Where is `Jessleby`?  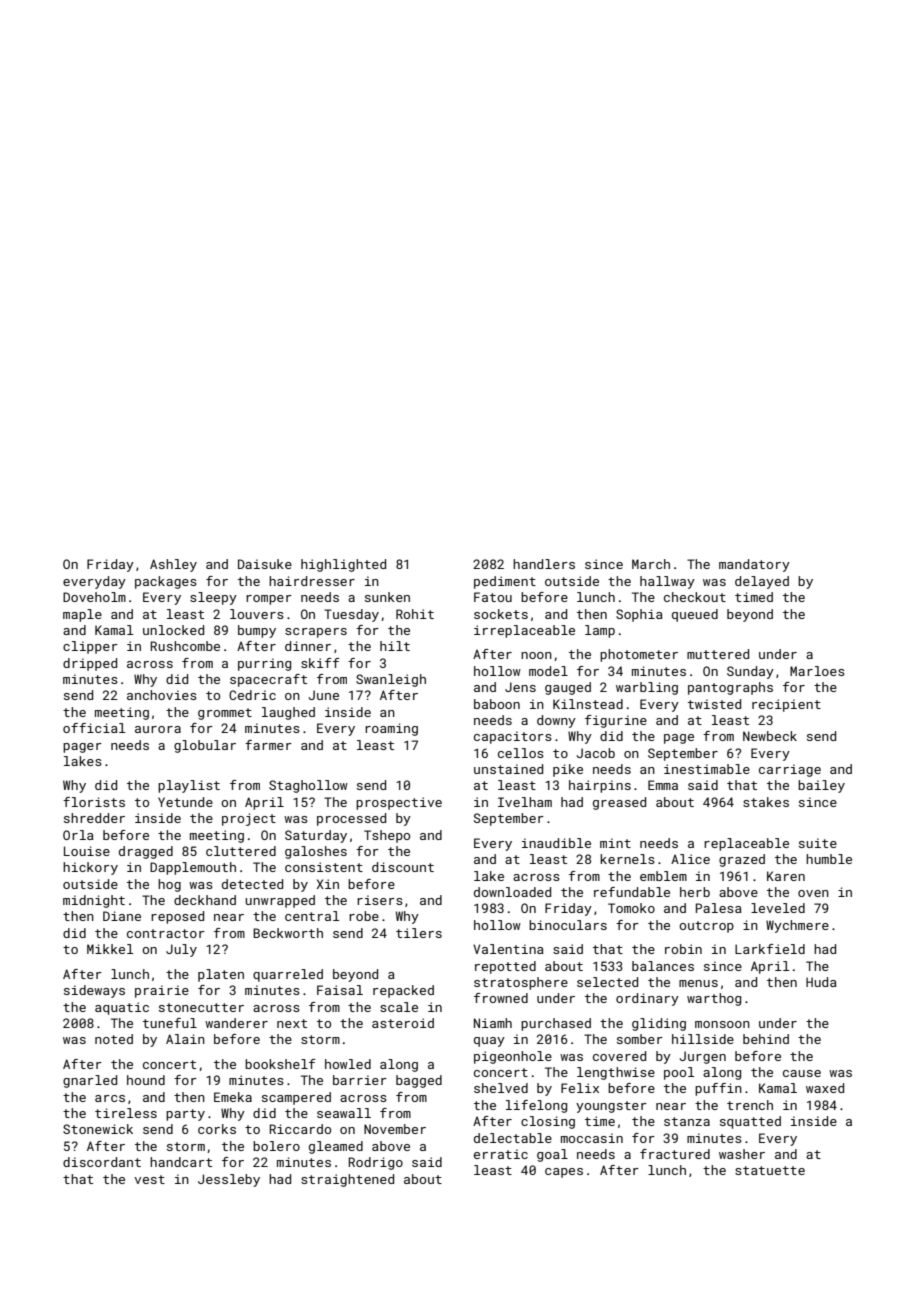
Jessleby is located at coordinates (229, 1180).
